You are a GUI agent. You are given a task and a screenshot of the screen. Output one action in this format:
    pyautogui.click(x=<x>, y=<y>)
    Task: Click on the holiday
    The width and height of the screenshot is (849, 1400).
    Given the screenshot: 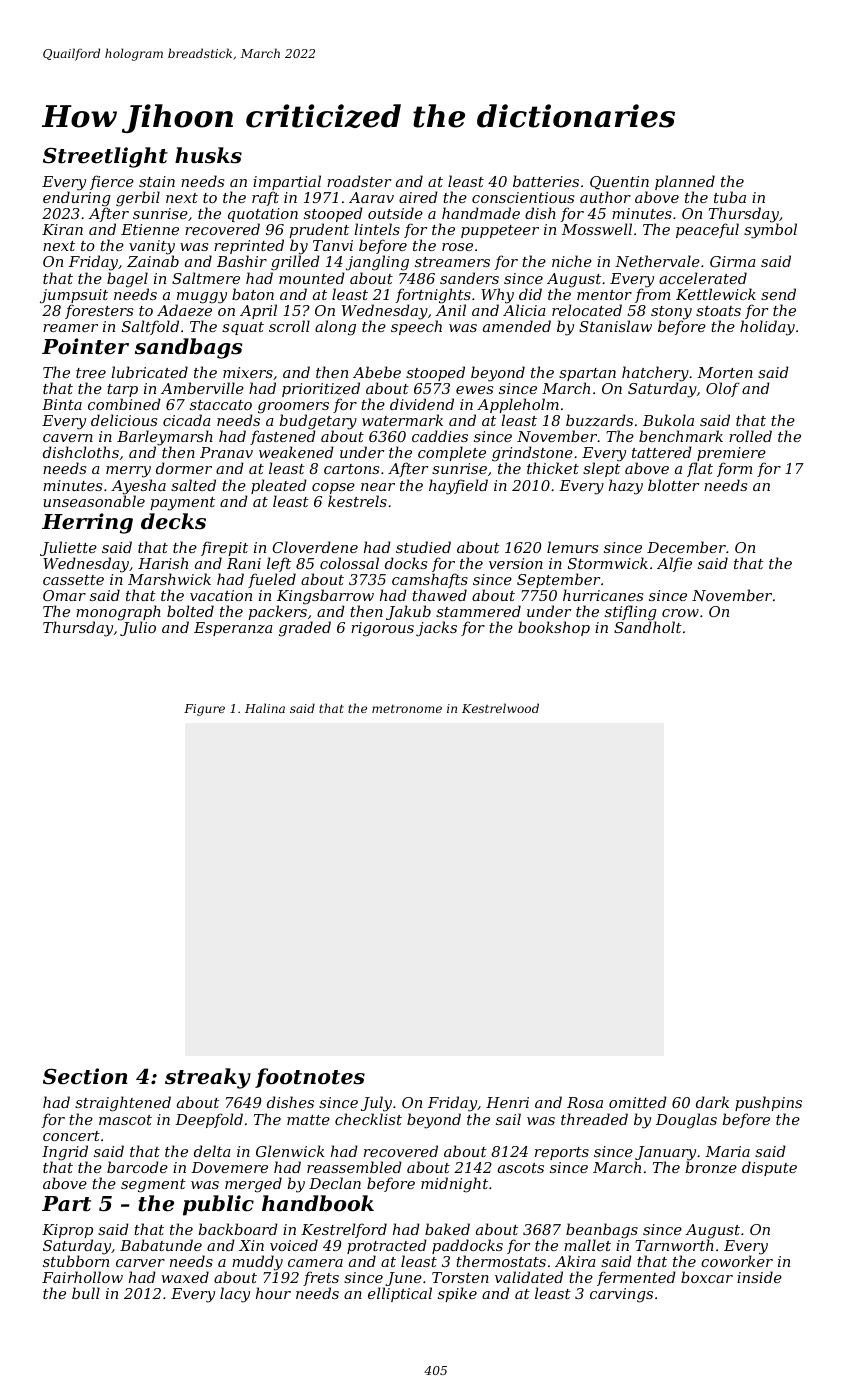 What is the action you would take?
    pyautogui.click(x=767, y=328)
